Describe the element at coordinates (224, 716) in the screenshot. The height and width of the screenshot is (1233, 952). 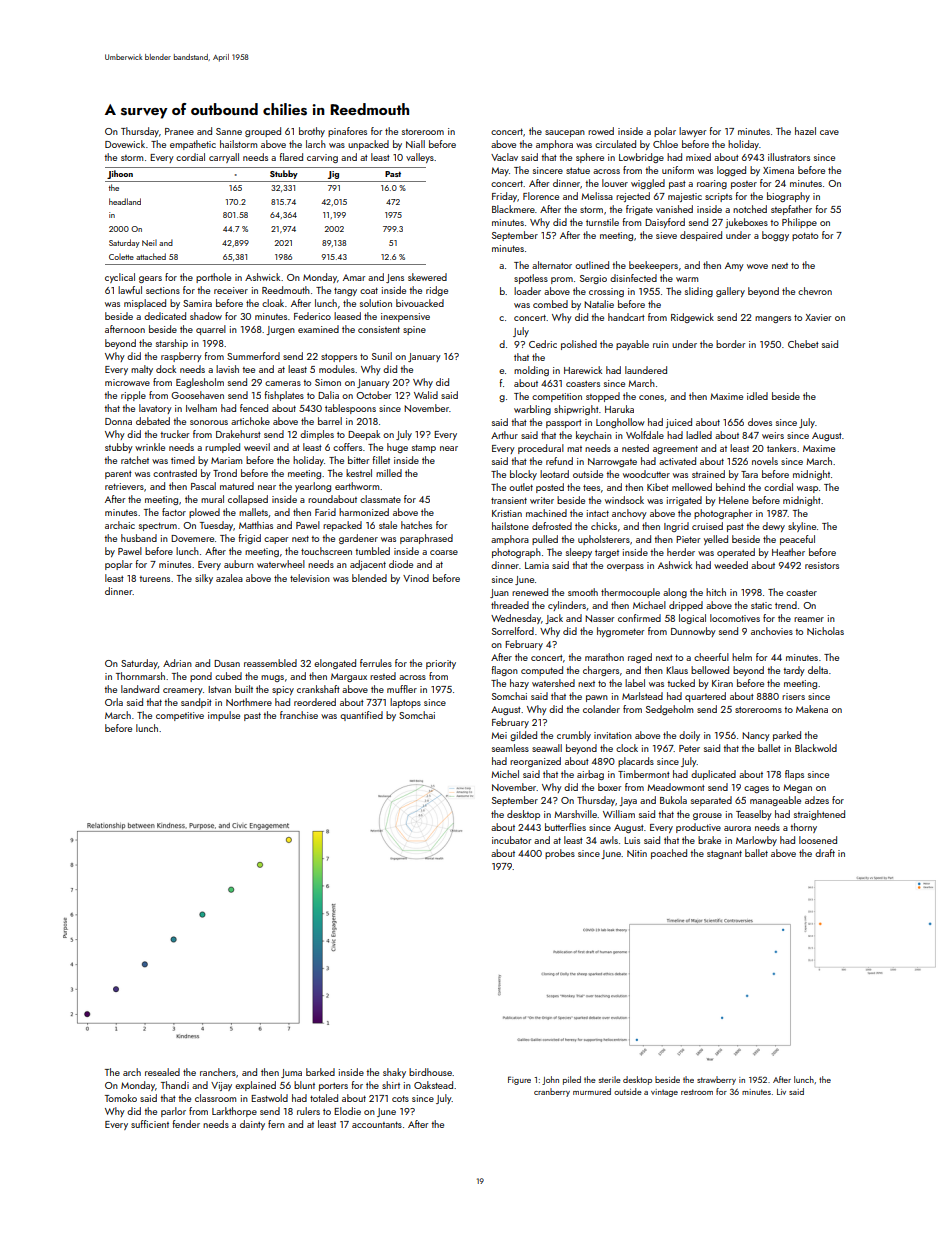
I see `impulse` at that location.
